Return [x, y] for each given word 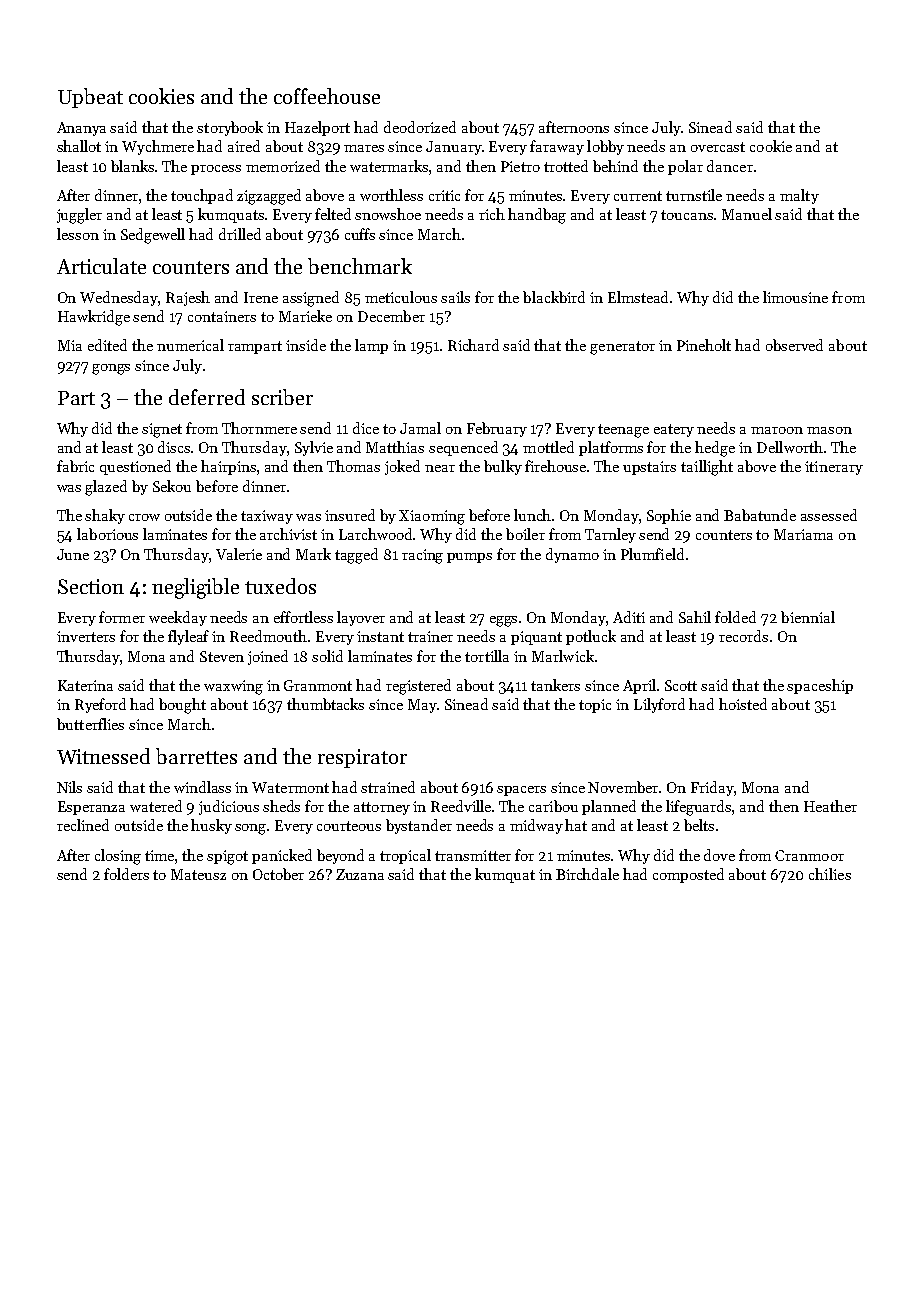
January [454, 148]
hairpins [228, 467]
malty [799, 196]
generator [622, 348]
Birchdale [587, 874]
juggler [79, 216]
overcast [718, 147]
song [251, 829]
